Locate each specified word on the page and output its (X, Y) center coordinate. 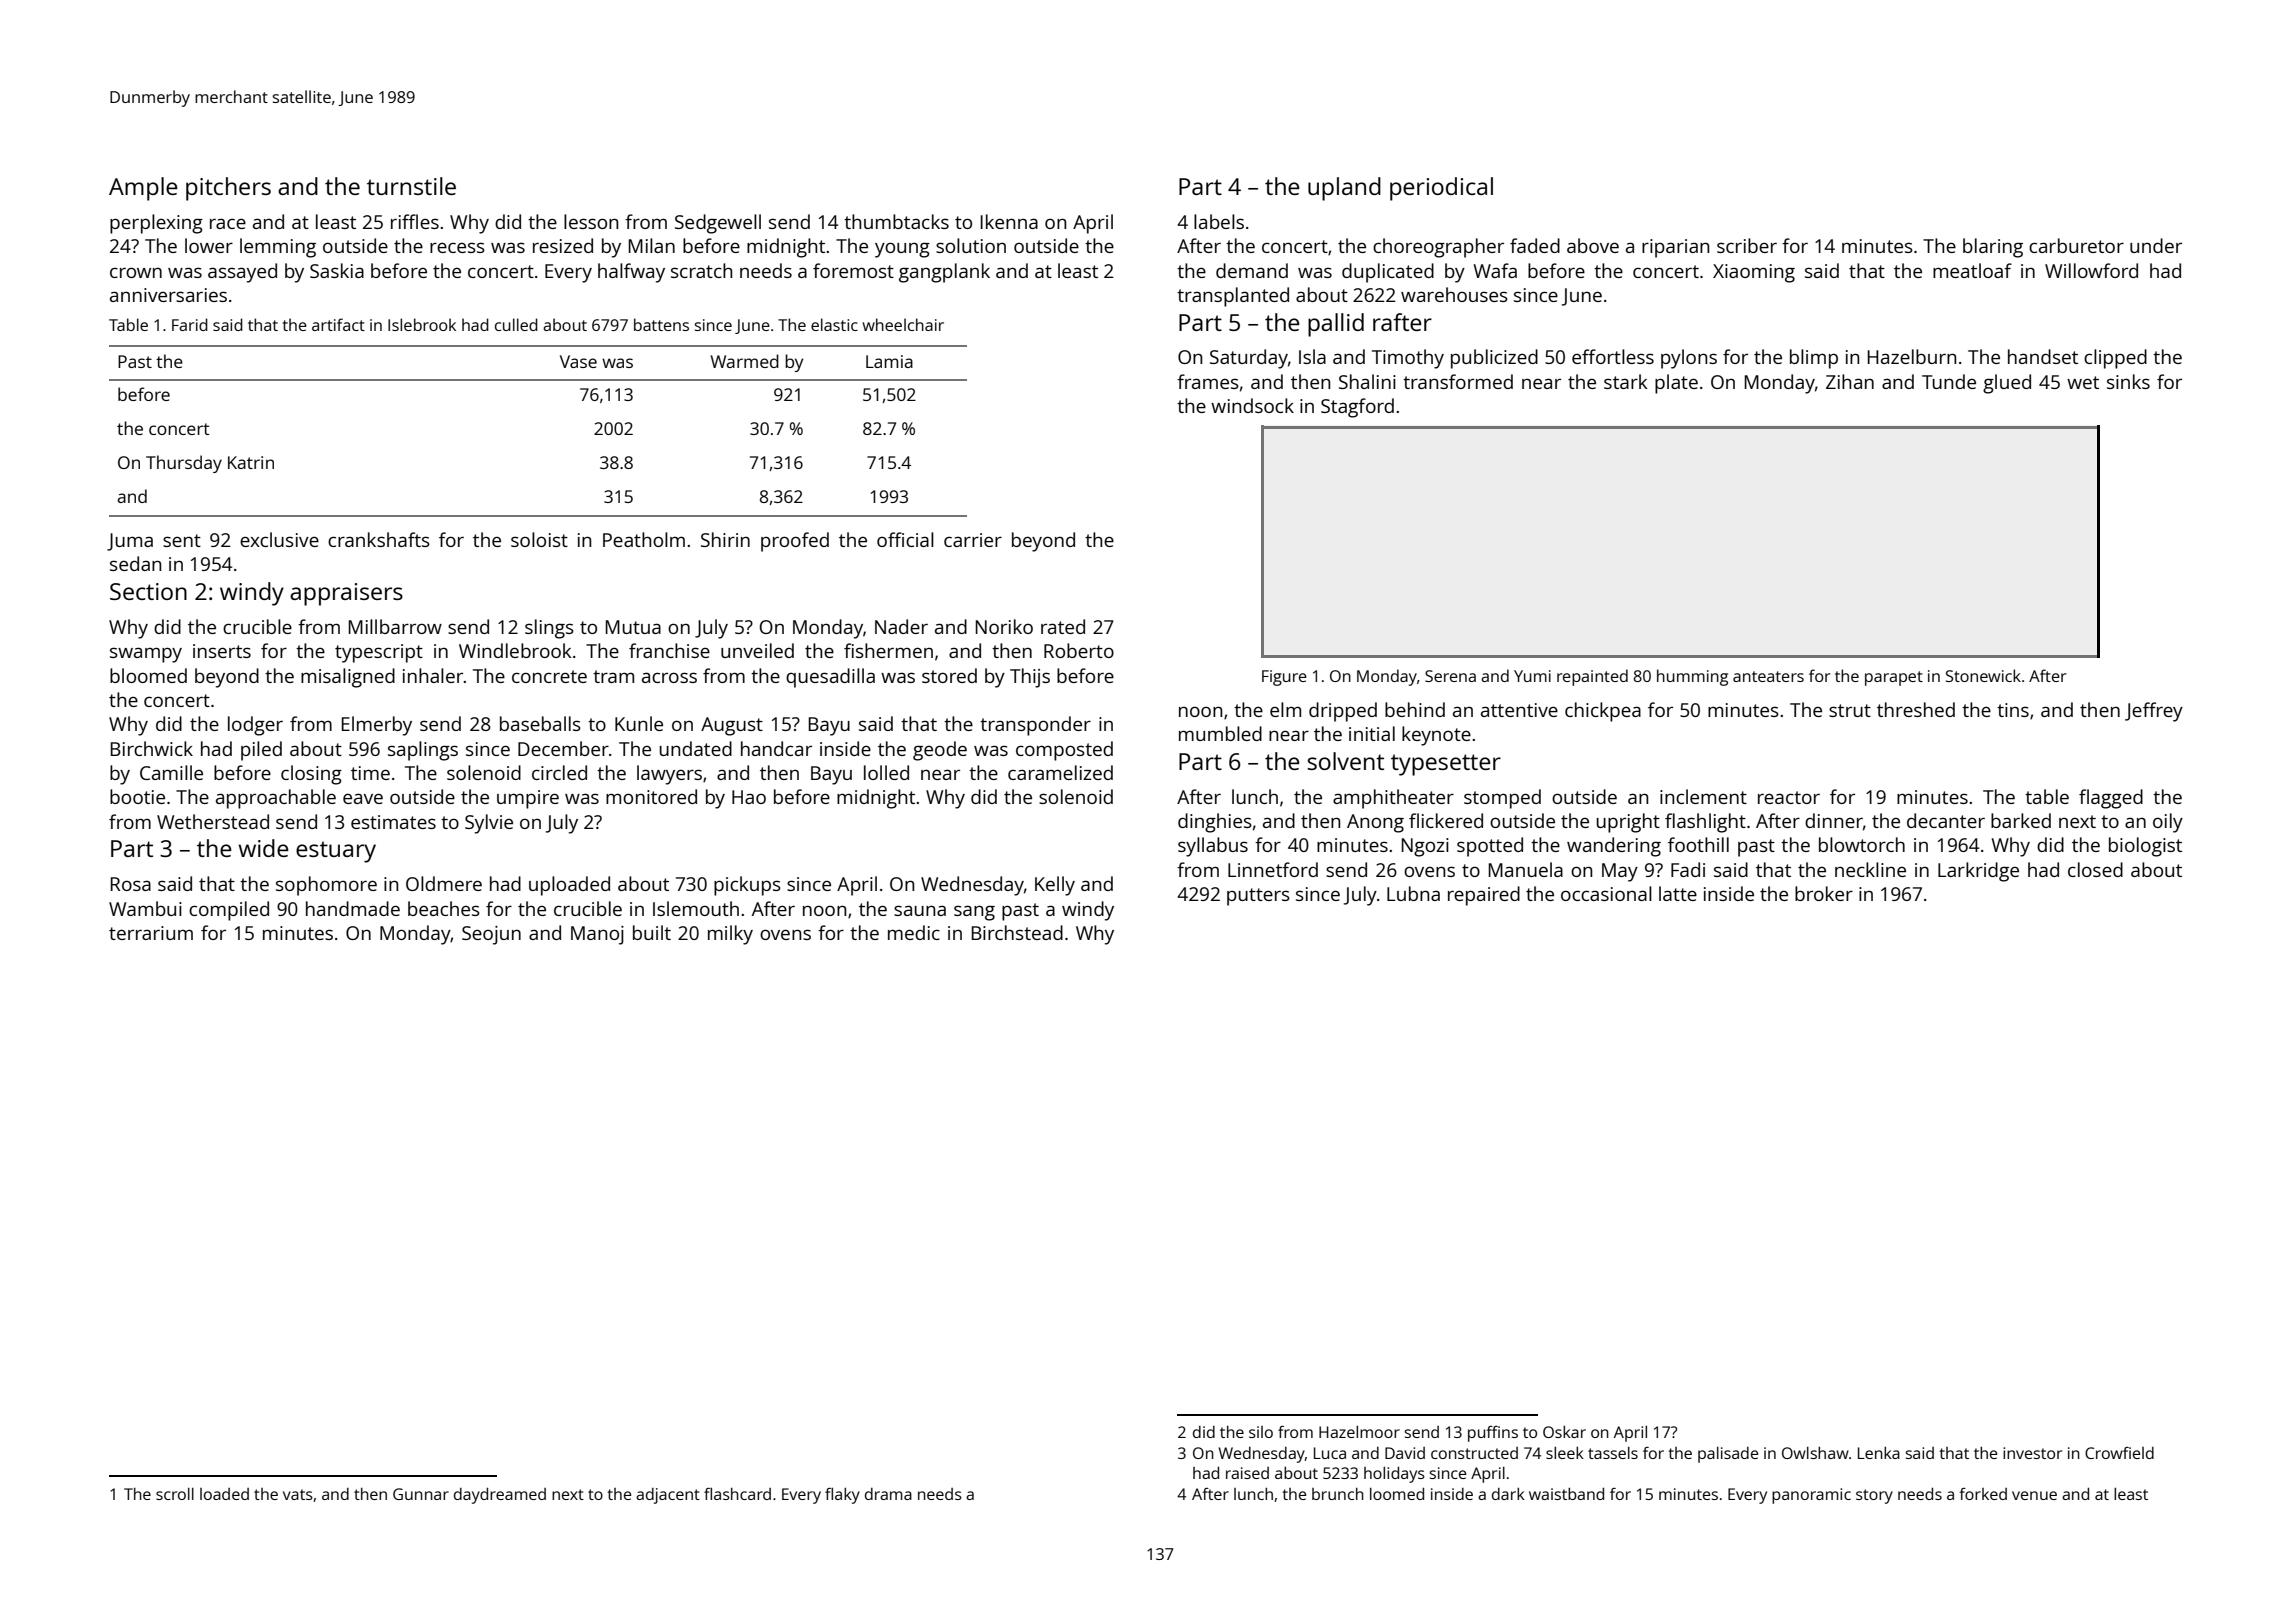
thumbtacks (896, 221)
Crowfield (2119, 1453)
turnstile (411, 186)
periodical (1441, 189)
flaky (842, 1495)
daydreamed (500, 1496)
